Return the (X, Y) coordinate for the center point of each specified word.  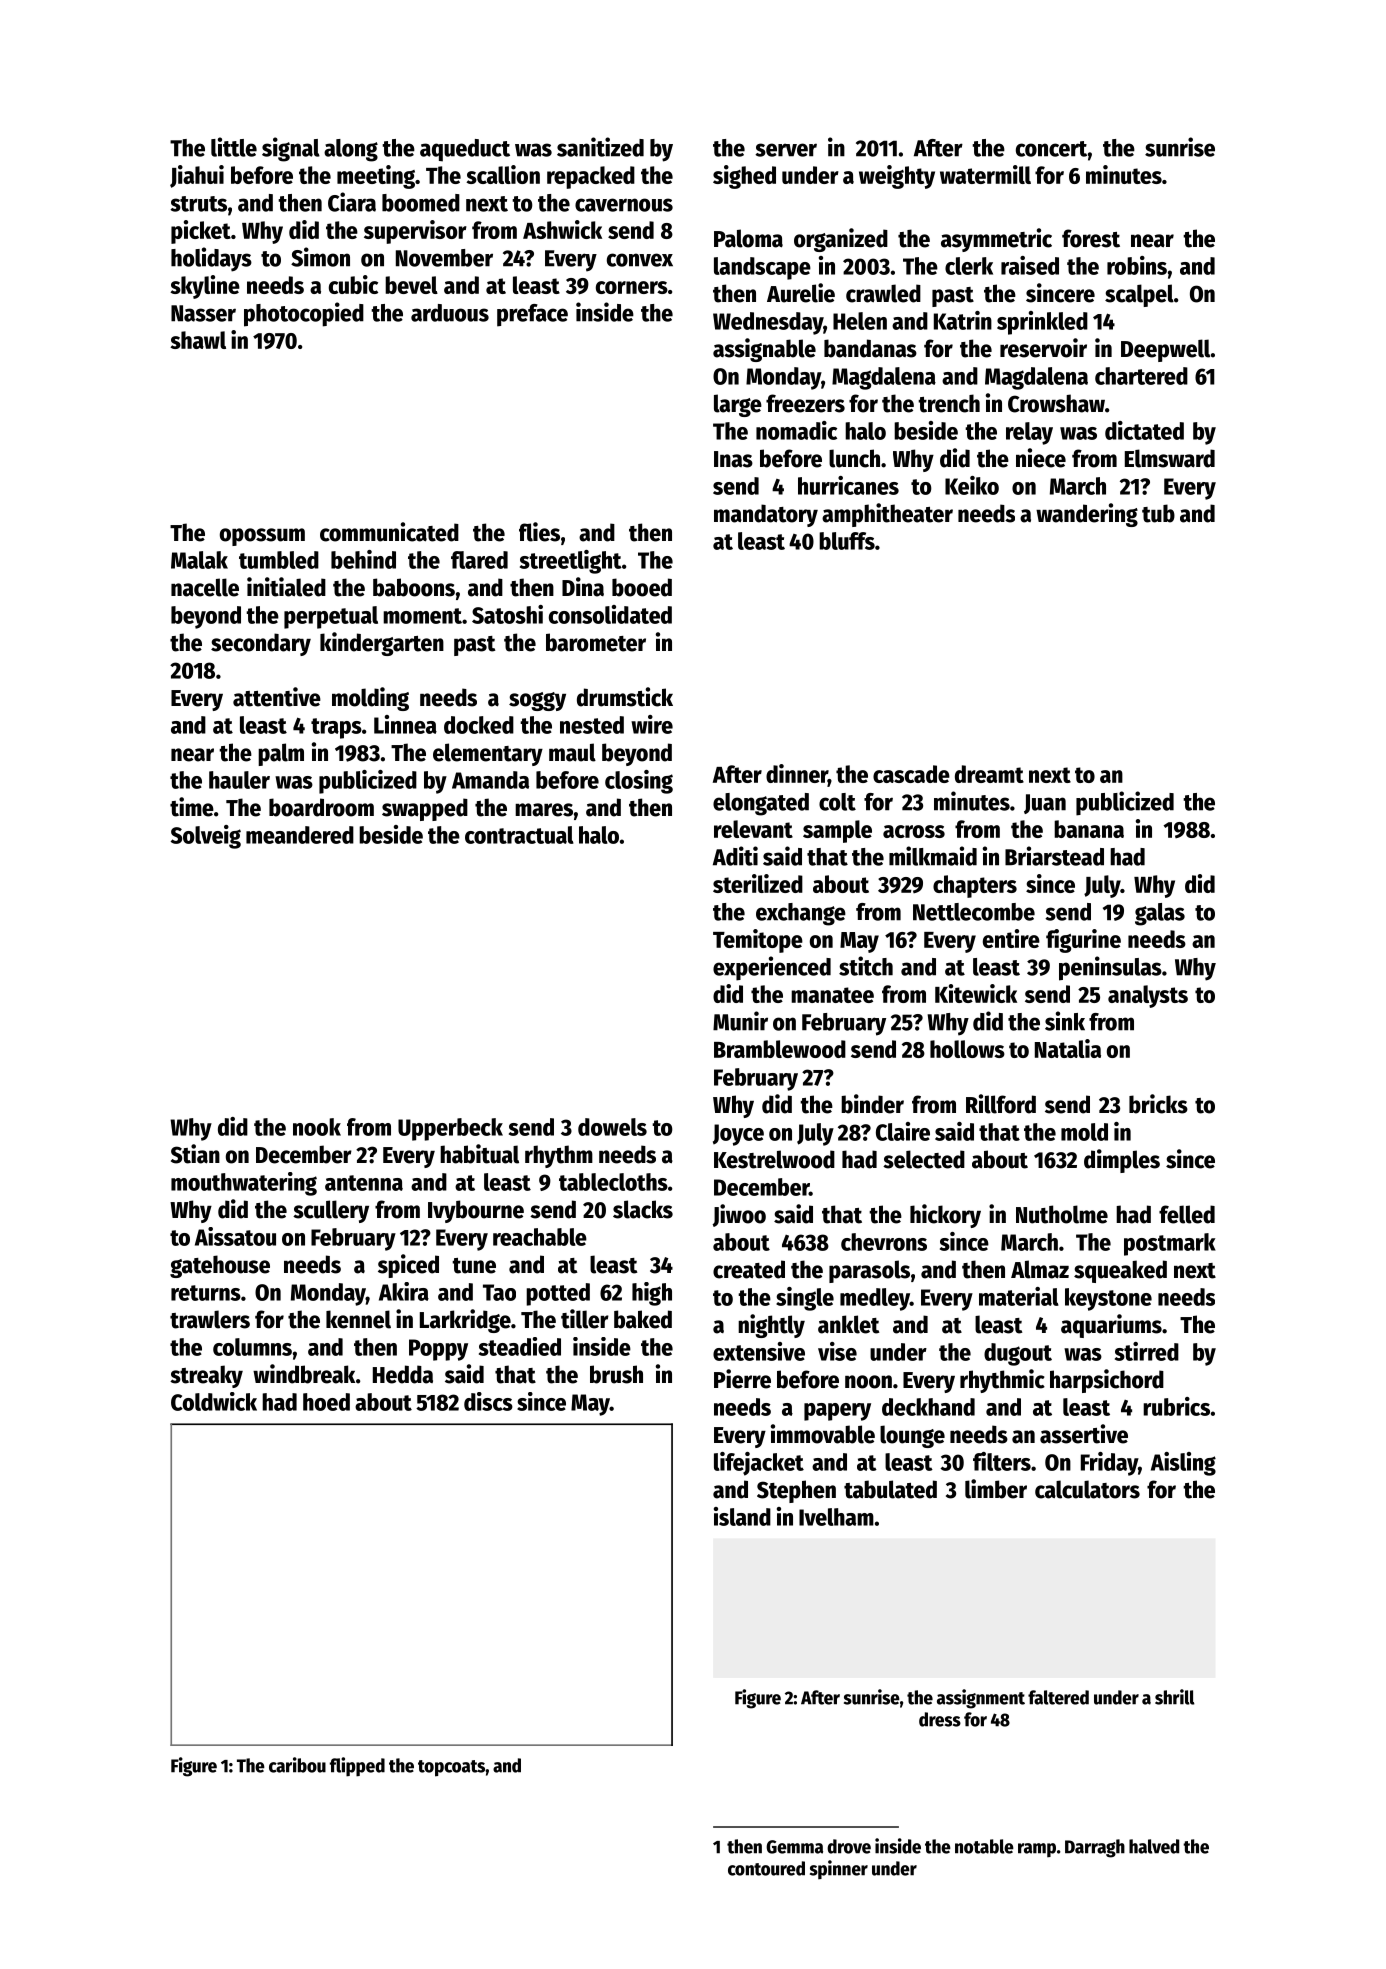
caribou (297, 1765)
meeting (376, 177)
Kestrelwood (774, 1159)
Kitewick (976, 993)
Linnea (405, 724)
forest (1091, 238)
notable (984, 1846)
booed (642, 587)
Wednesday (768, 323)
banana (1089, 829)
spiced (408, 1266)
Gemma (794, 1847)
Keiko (972, 485)
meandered (300, 835)
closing (639, 782)
